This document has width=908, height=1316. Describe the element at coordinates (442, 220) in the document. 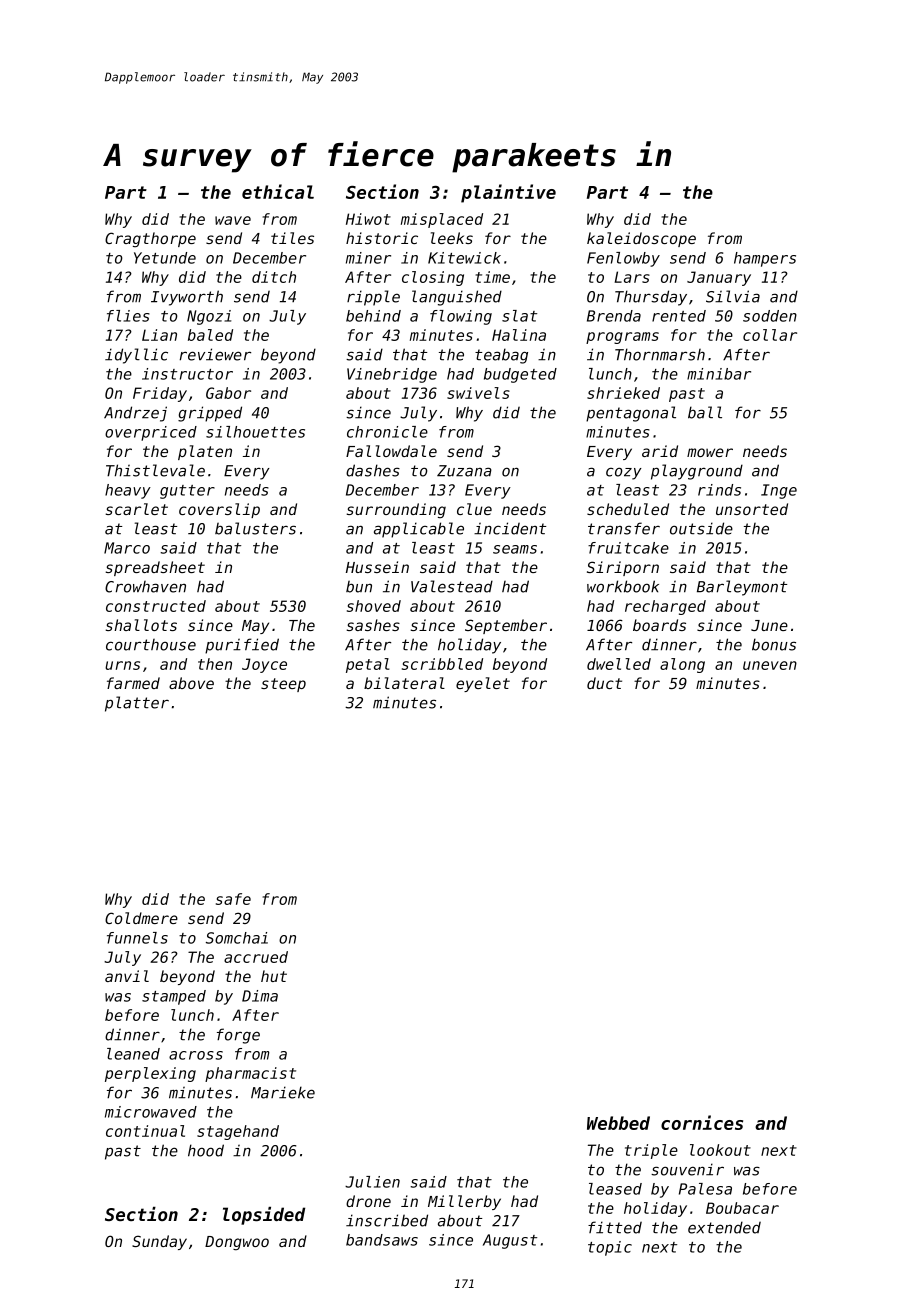

I see `misplaced` at that location.
